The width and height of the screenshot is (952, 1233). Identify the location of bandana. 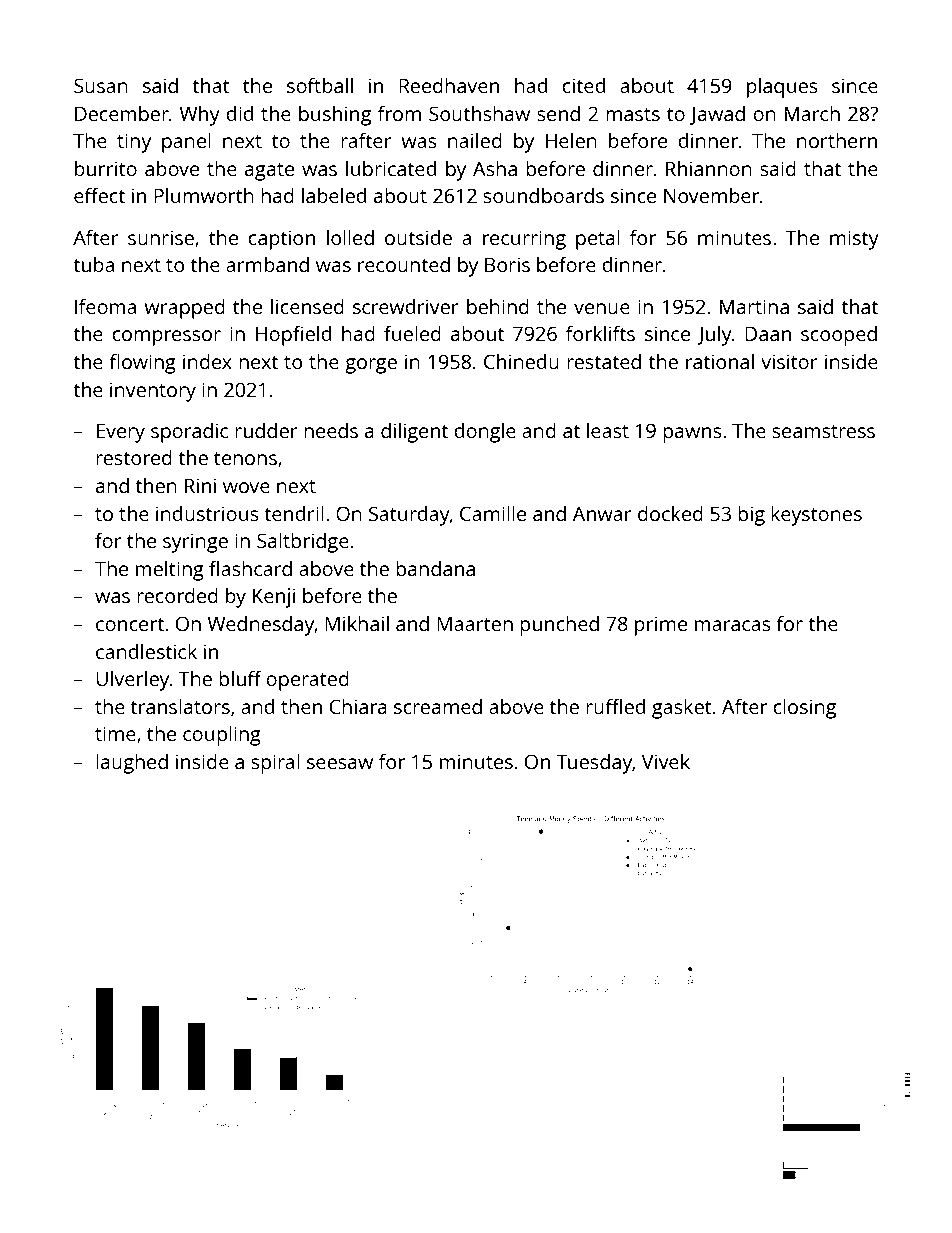
(435, 568).
